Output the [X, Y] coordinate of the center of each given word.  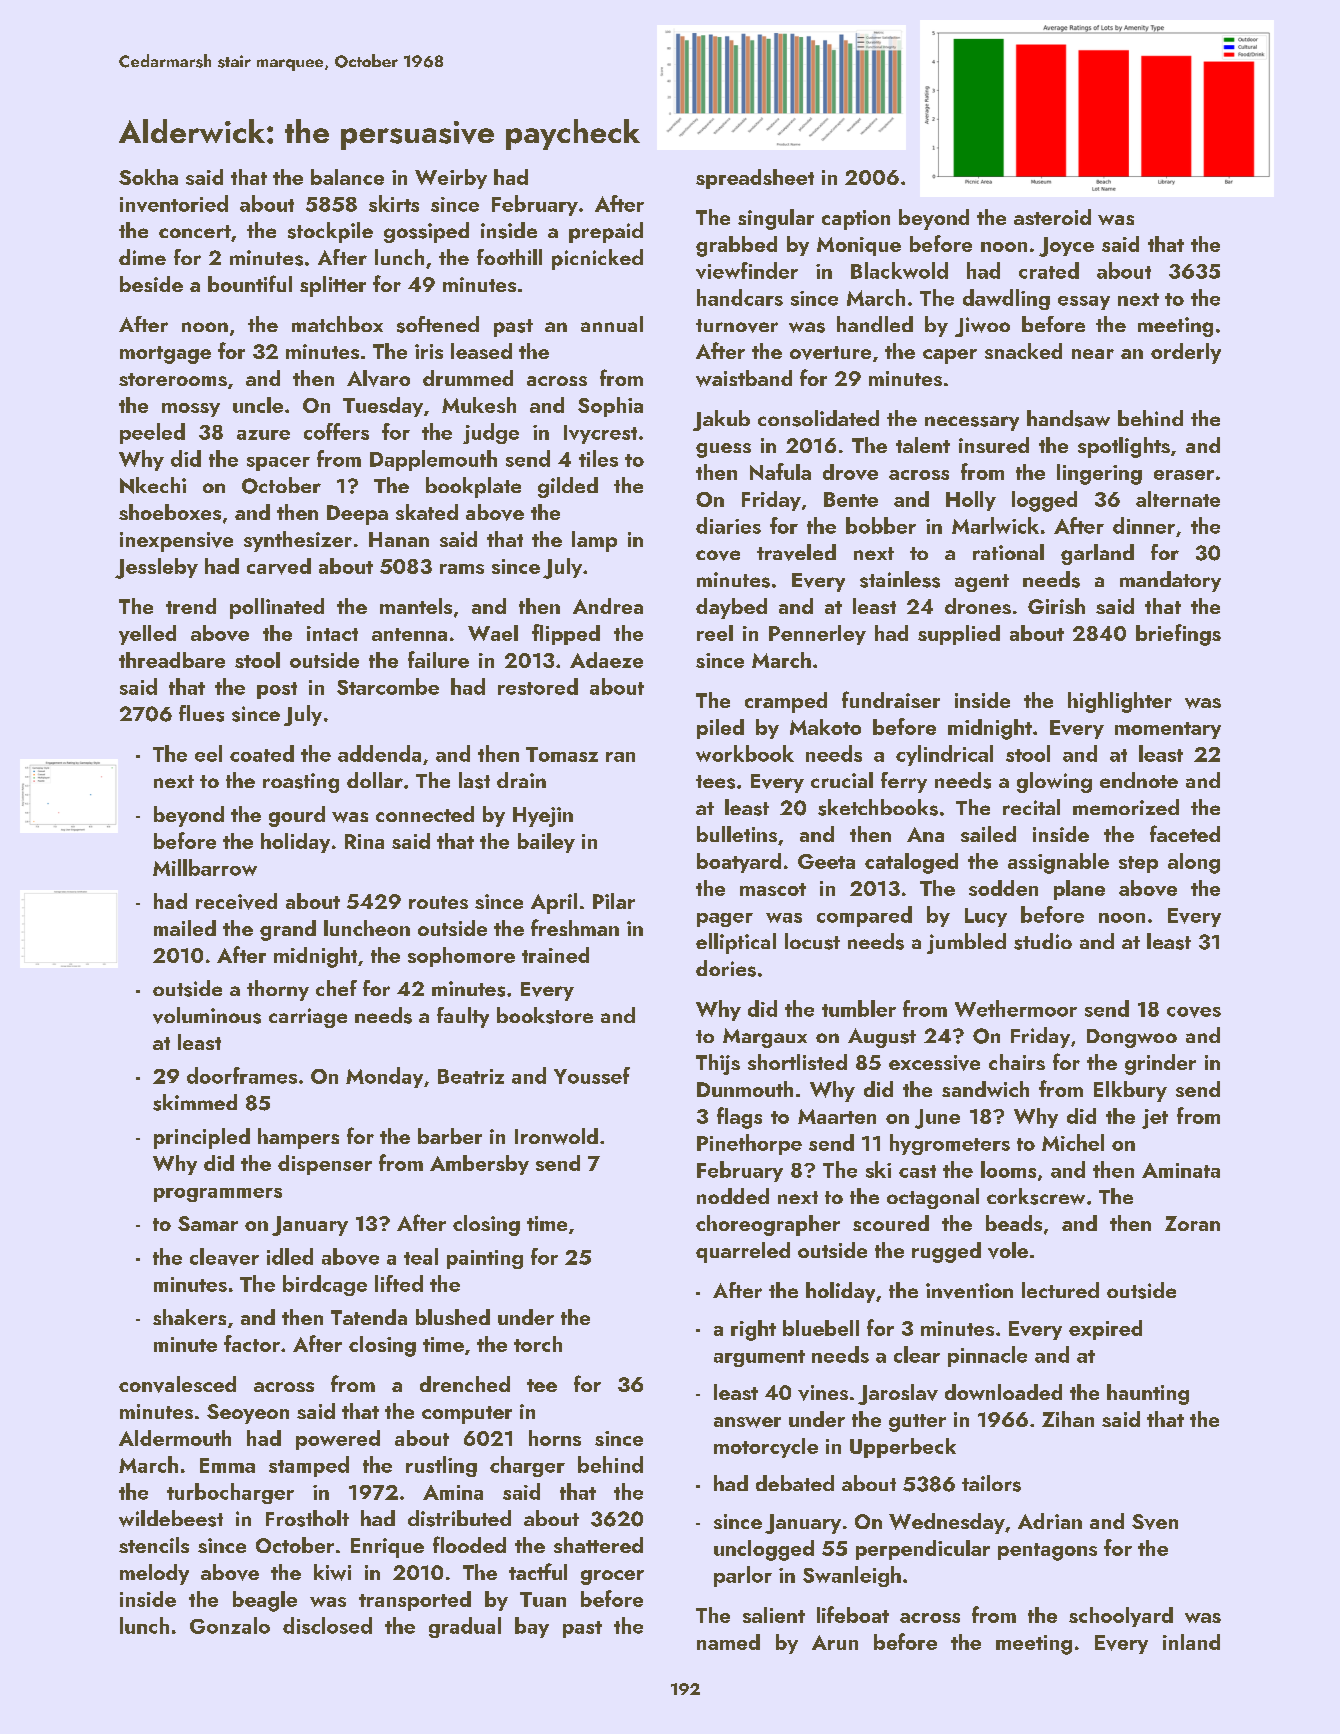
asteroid [1052, 217]
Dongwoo [1132, 1038]
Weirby [451, 179]
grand [288, 930]
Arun [835, 1642]
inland [1191, 1642]
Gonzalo [230, 1625]
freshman [575, 927]
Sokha [148, 177]
